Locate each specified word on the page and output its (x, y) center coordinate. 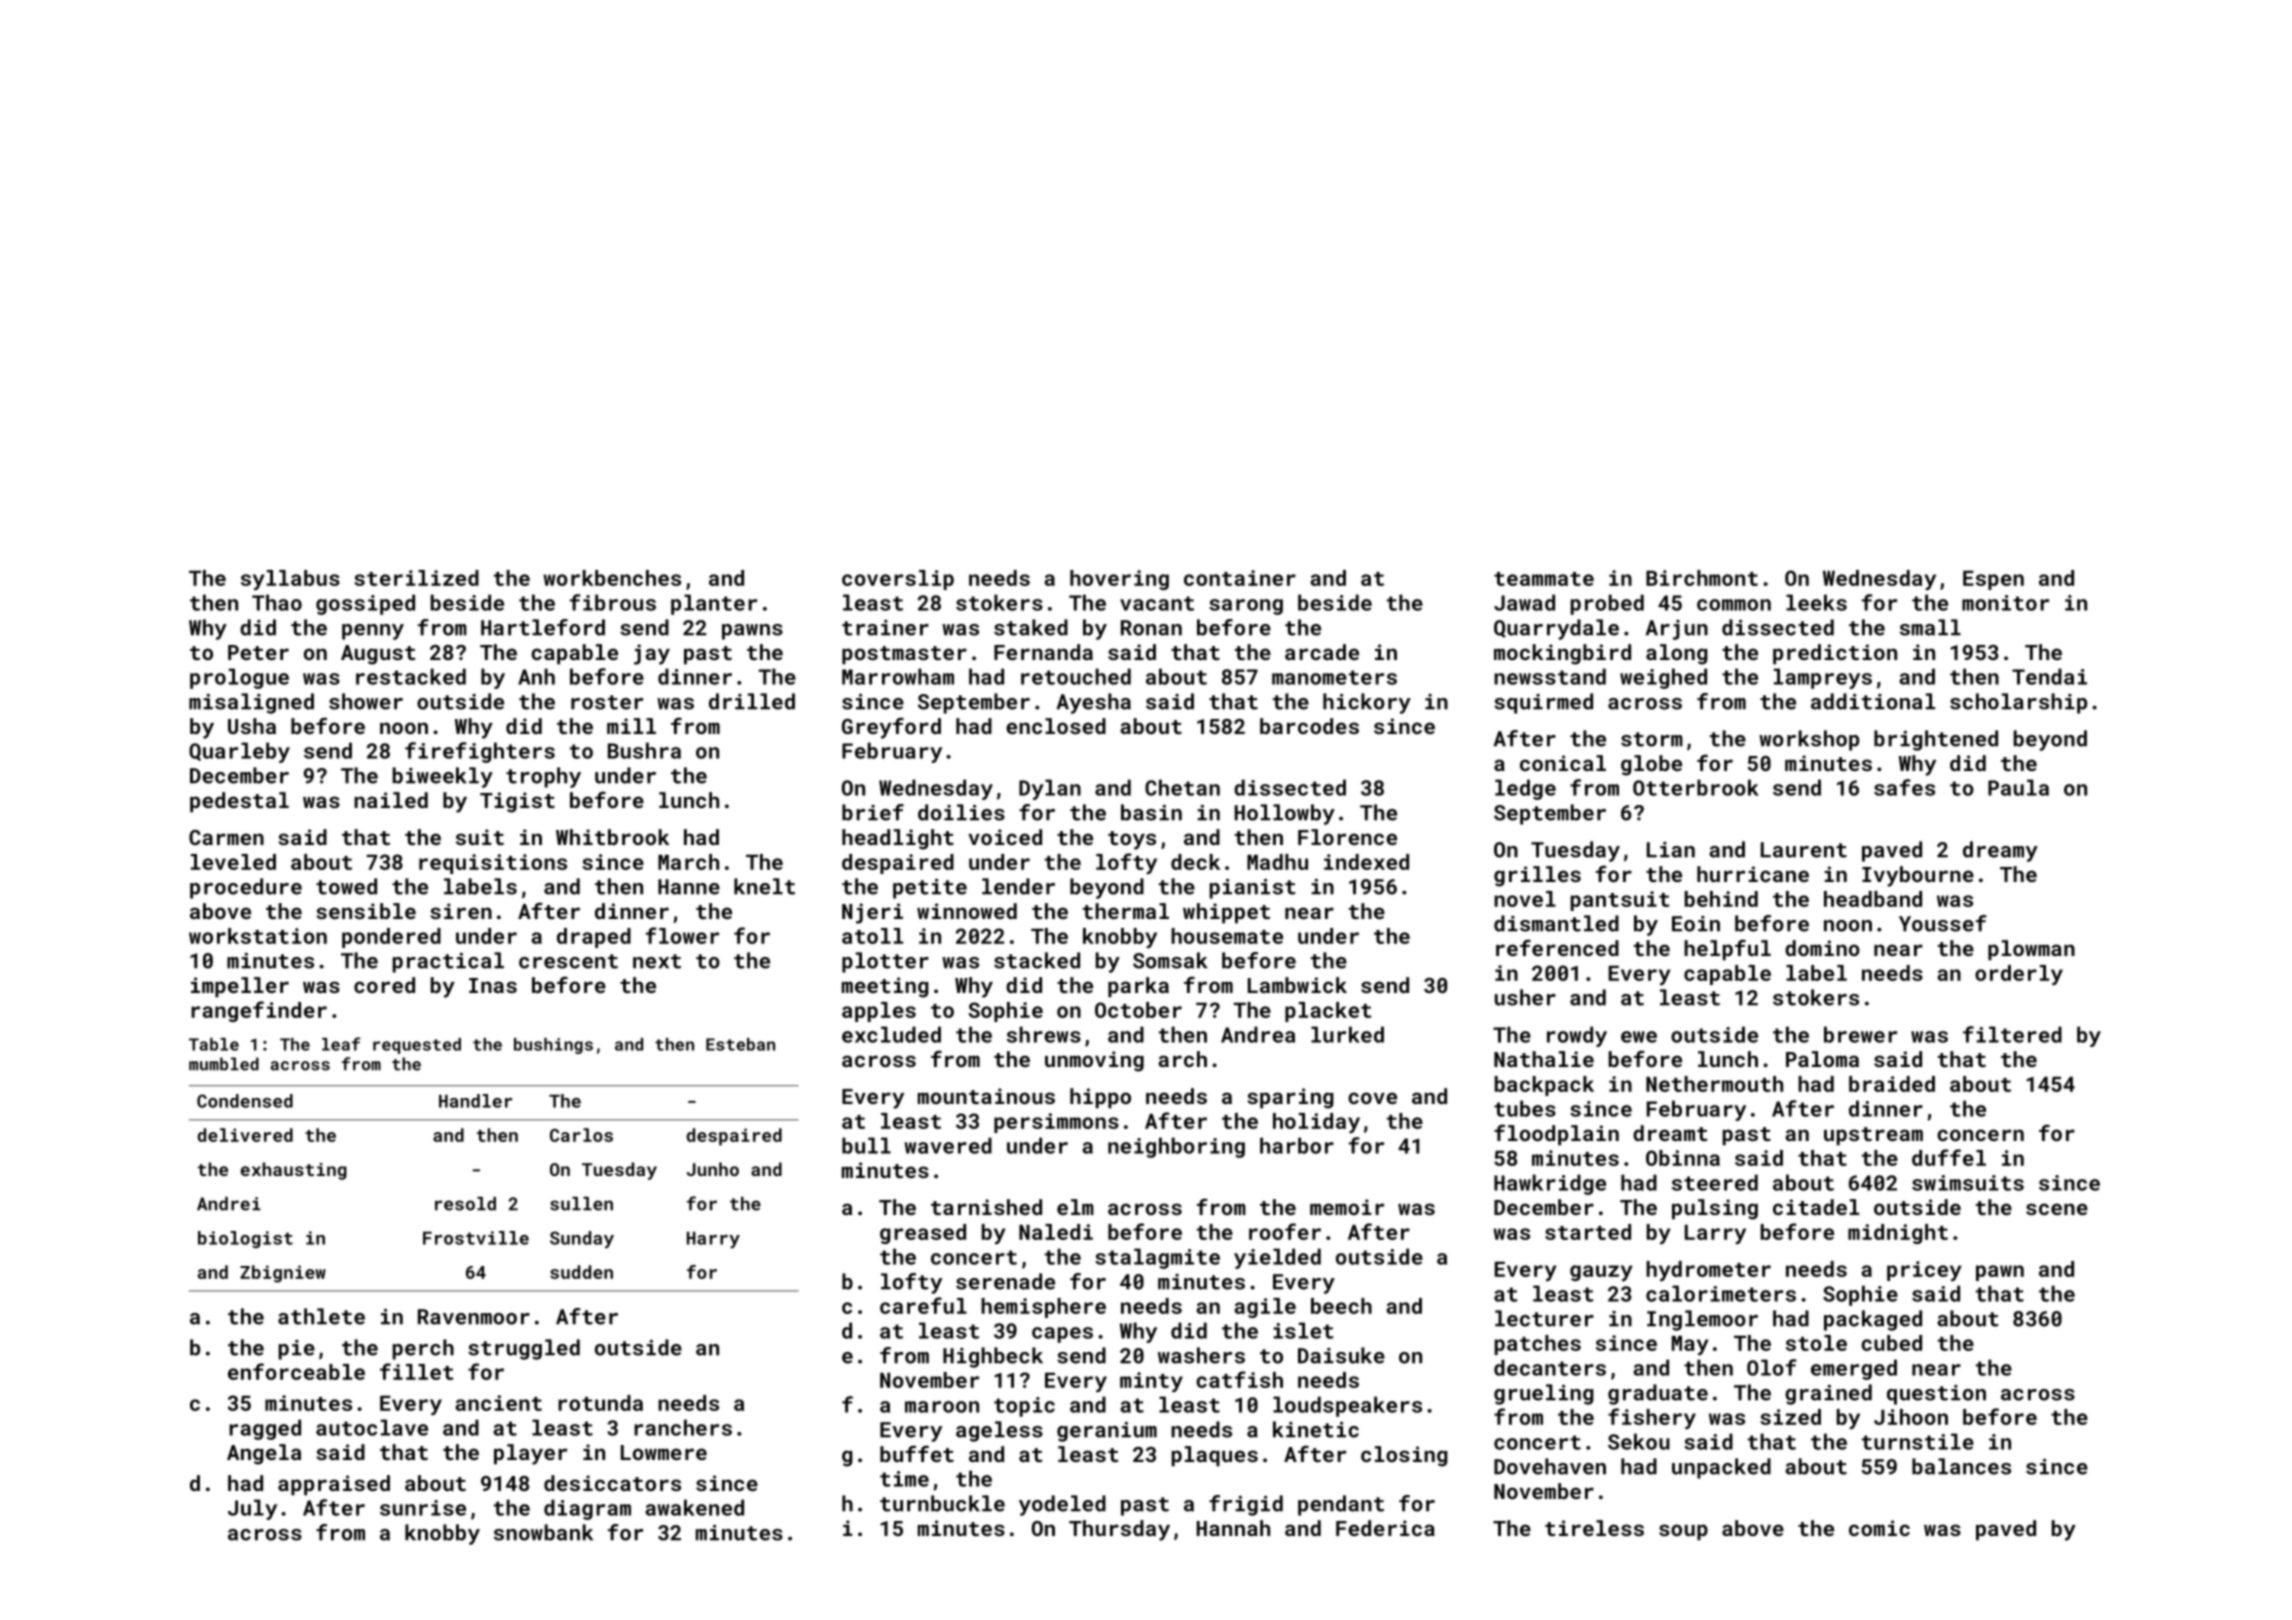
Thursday (1119, 1530)
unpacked (1721, 1468)
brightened (1936, 740)
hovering (1119, 580)
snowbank (543, 1532)
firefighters (480, 752)
